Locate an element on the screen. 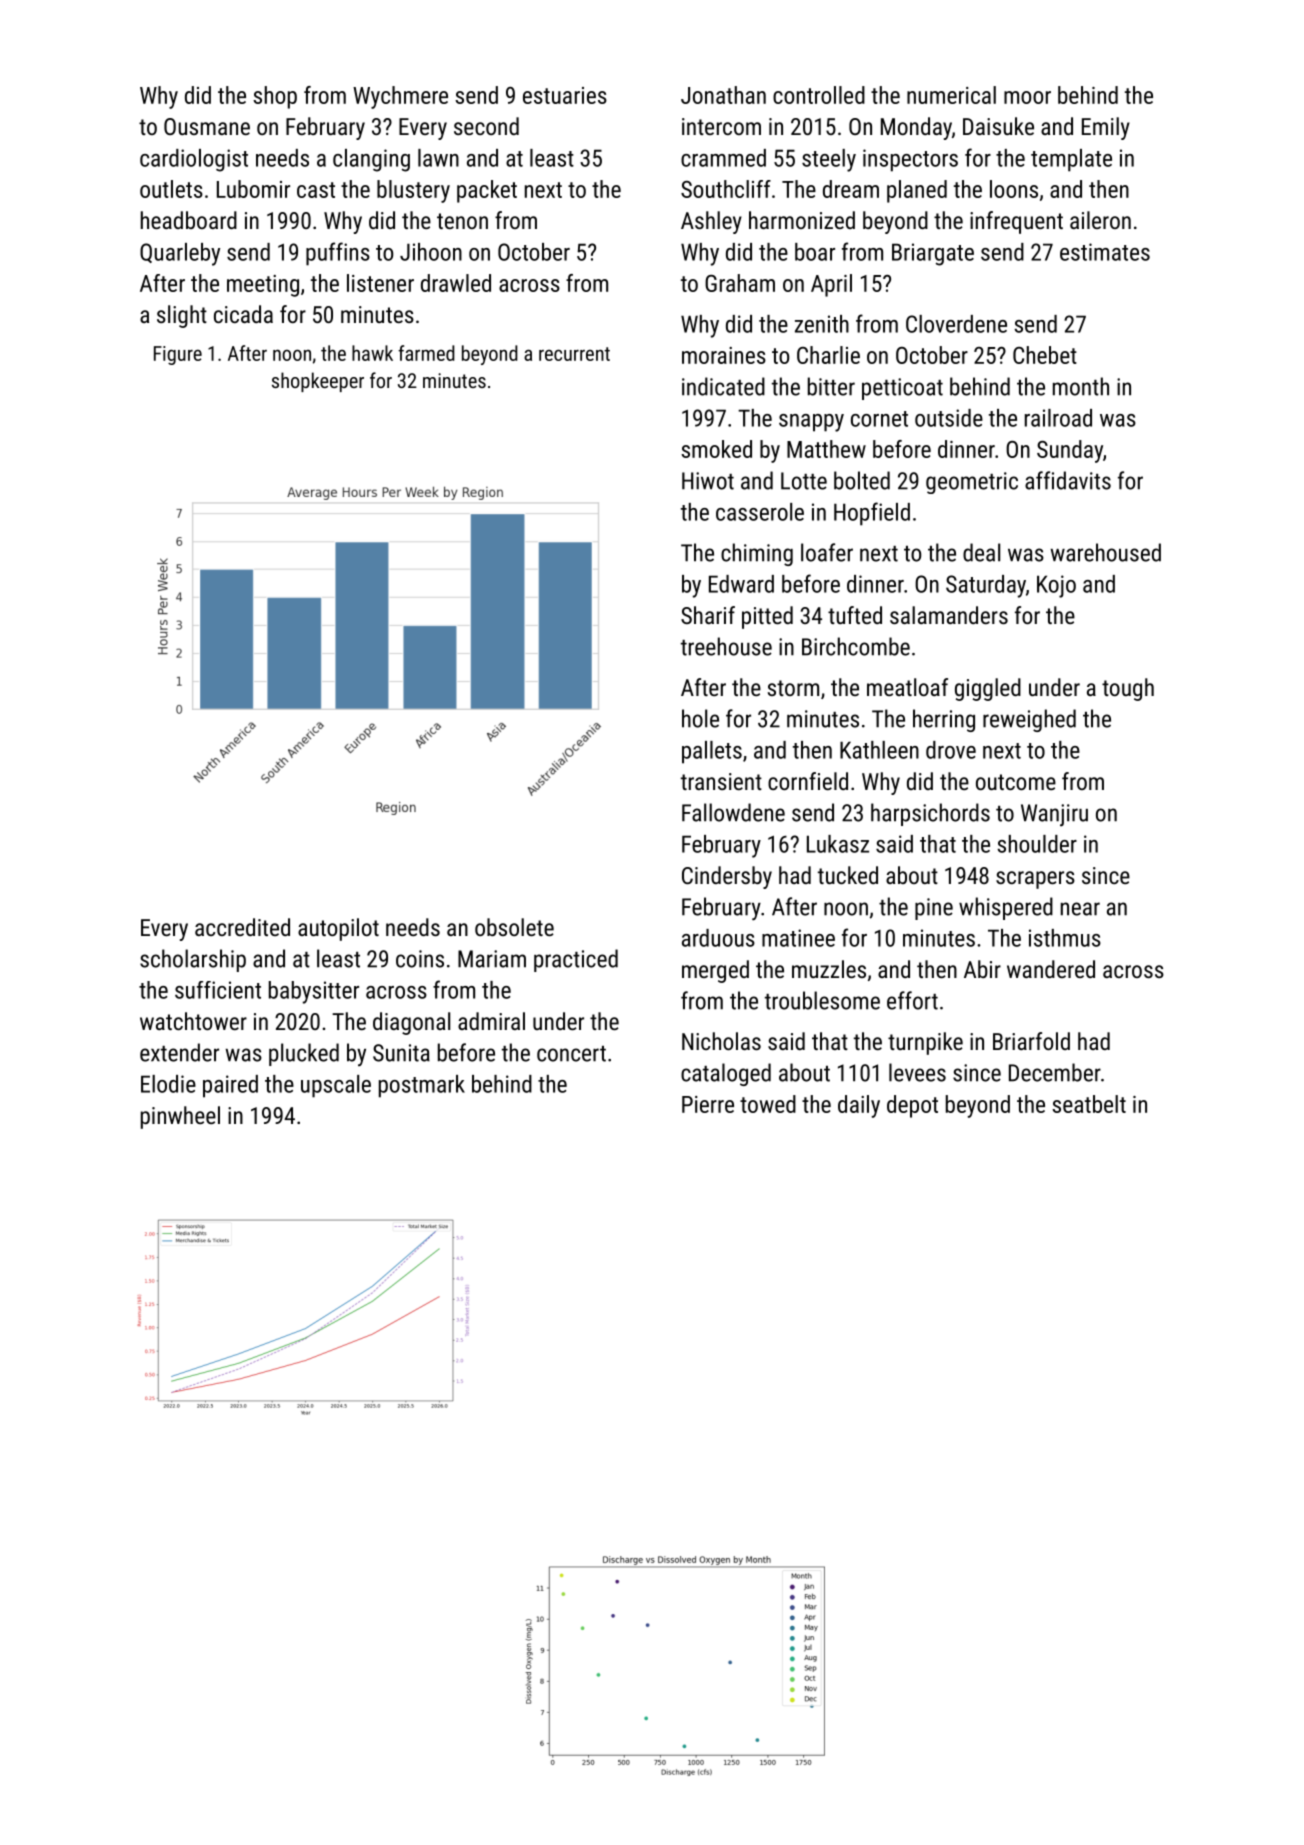  geometric is located at coordinates (972, 483).
